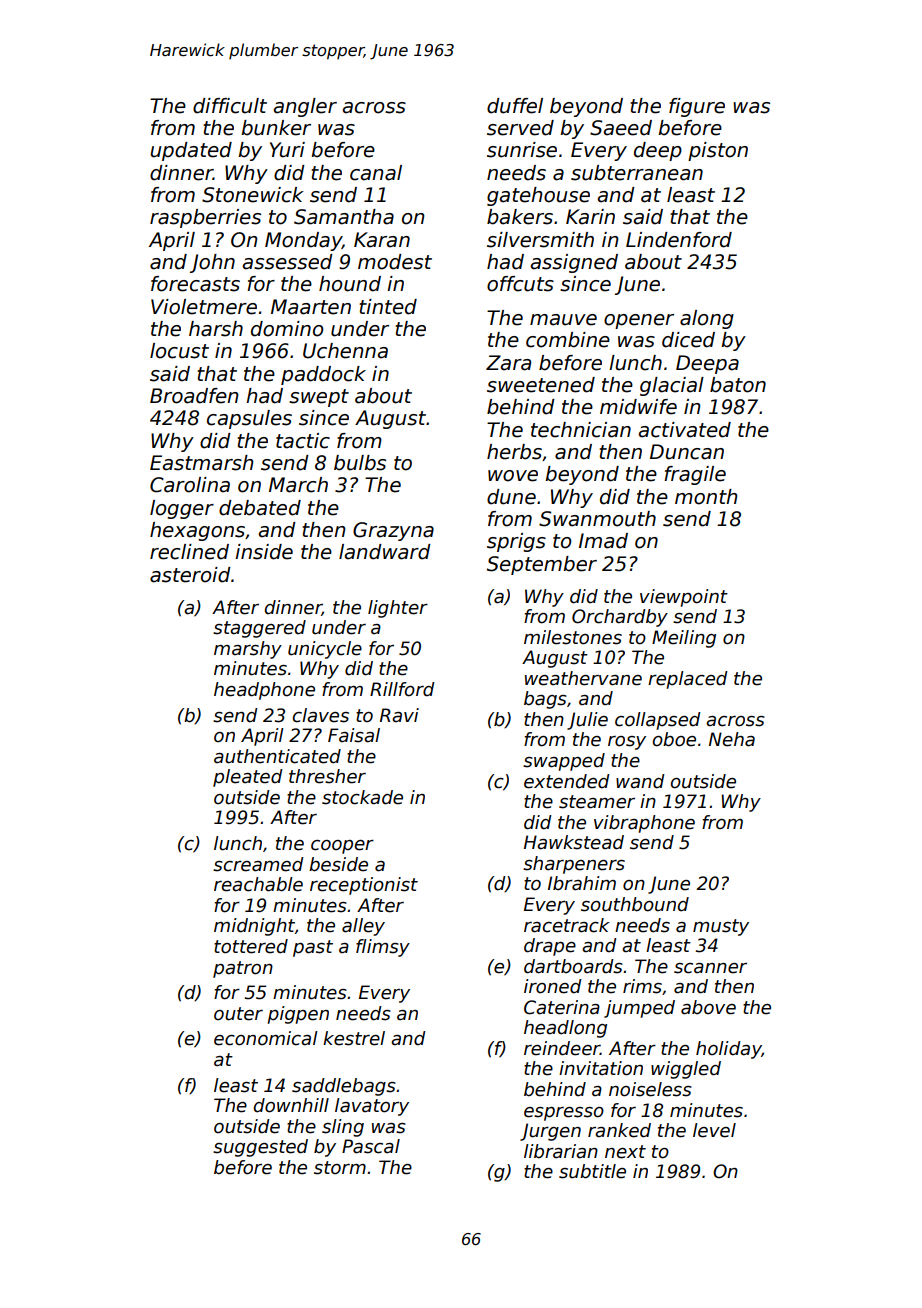  What do you see at coordinates (587, 721) in the screenshot?
I see `Julie` at bounding box center [587, 721].
